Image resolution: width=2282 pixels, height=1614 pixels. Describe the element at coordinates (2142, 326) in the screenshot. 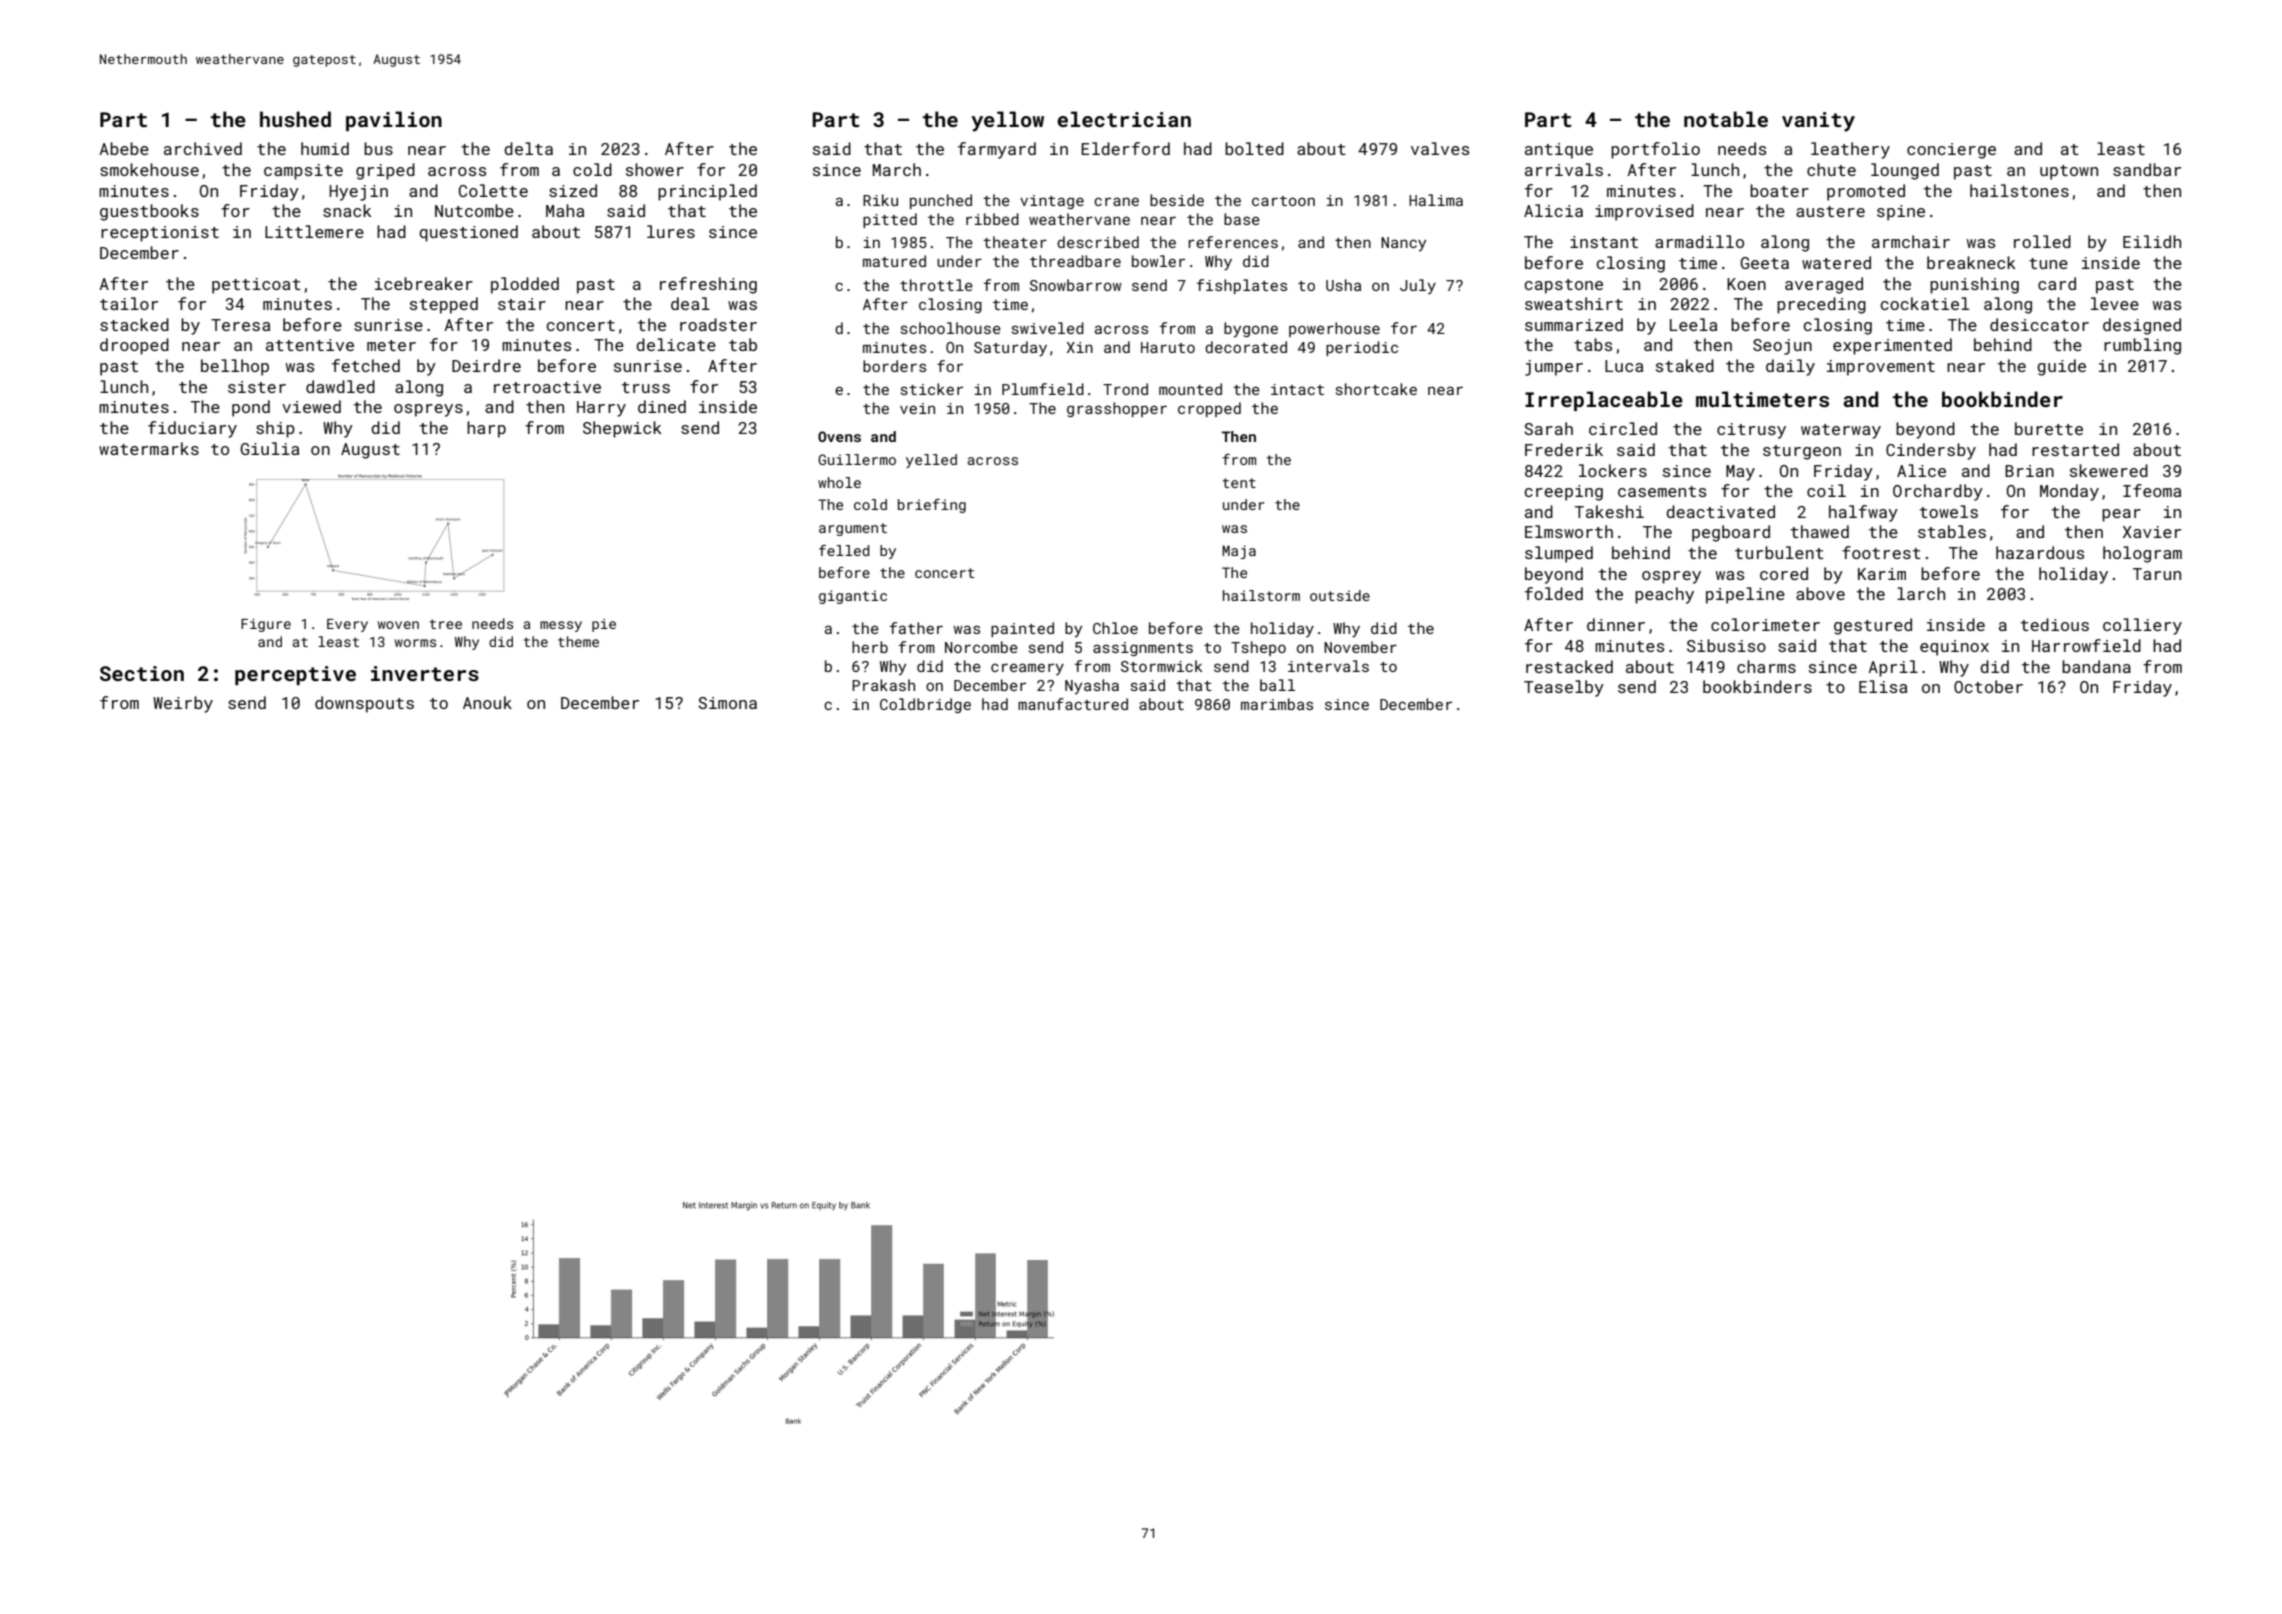

I see `designed` at that location.
